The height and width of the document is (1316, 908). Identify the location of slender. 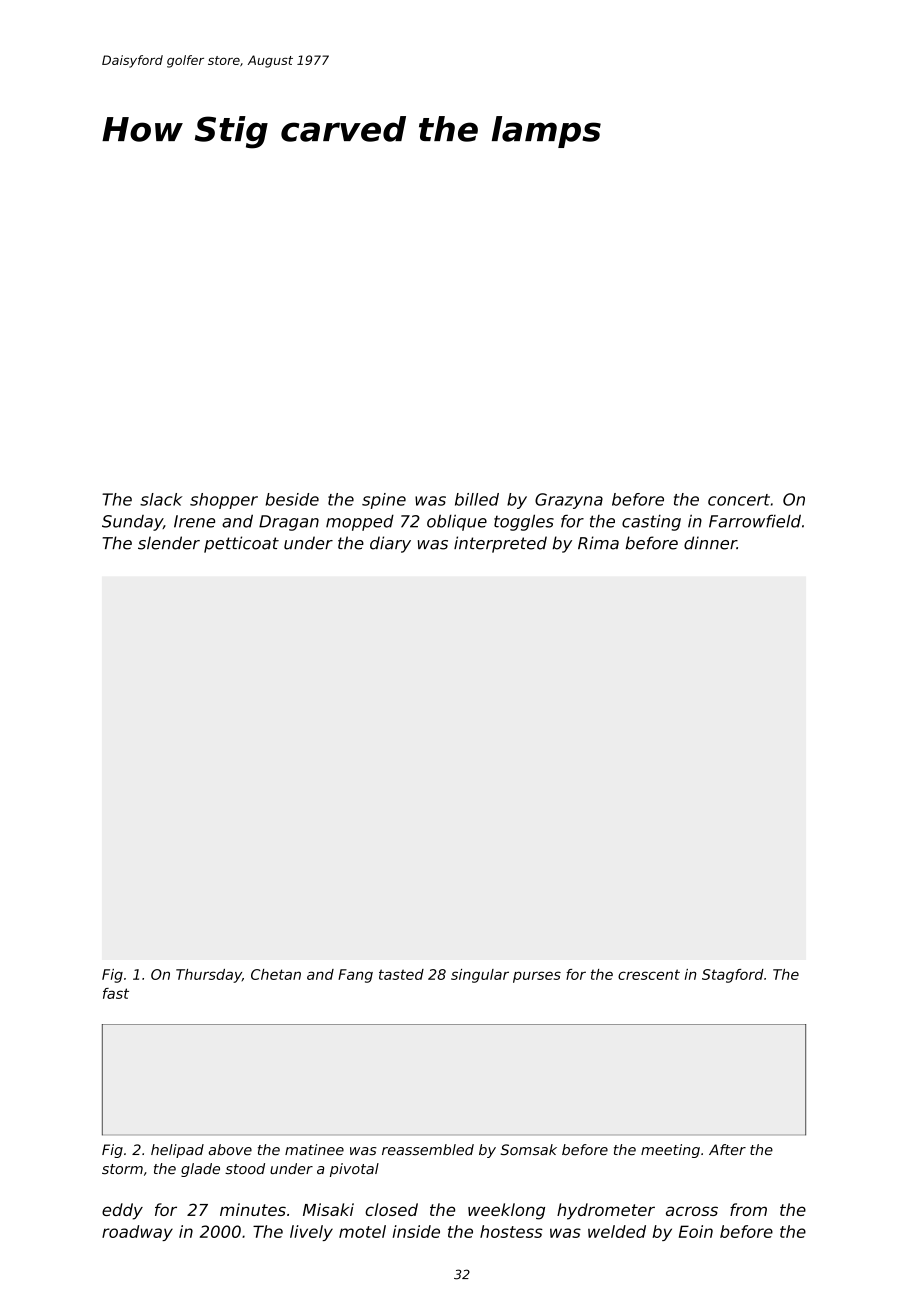
(169, 543).
